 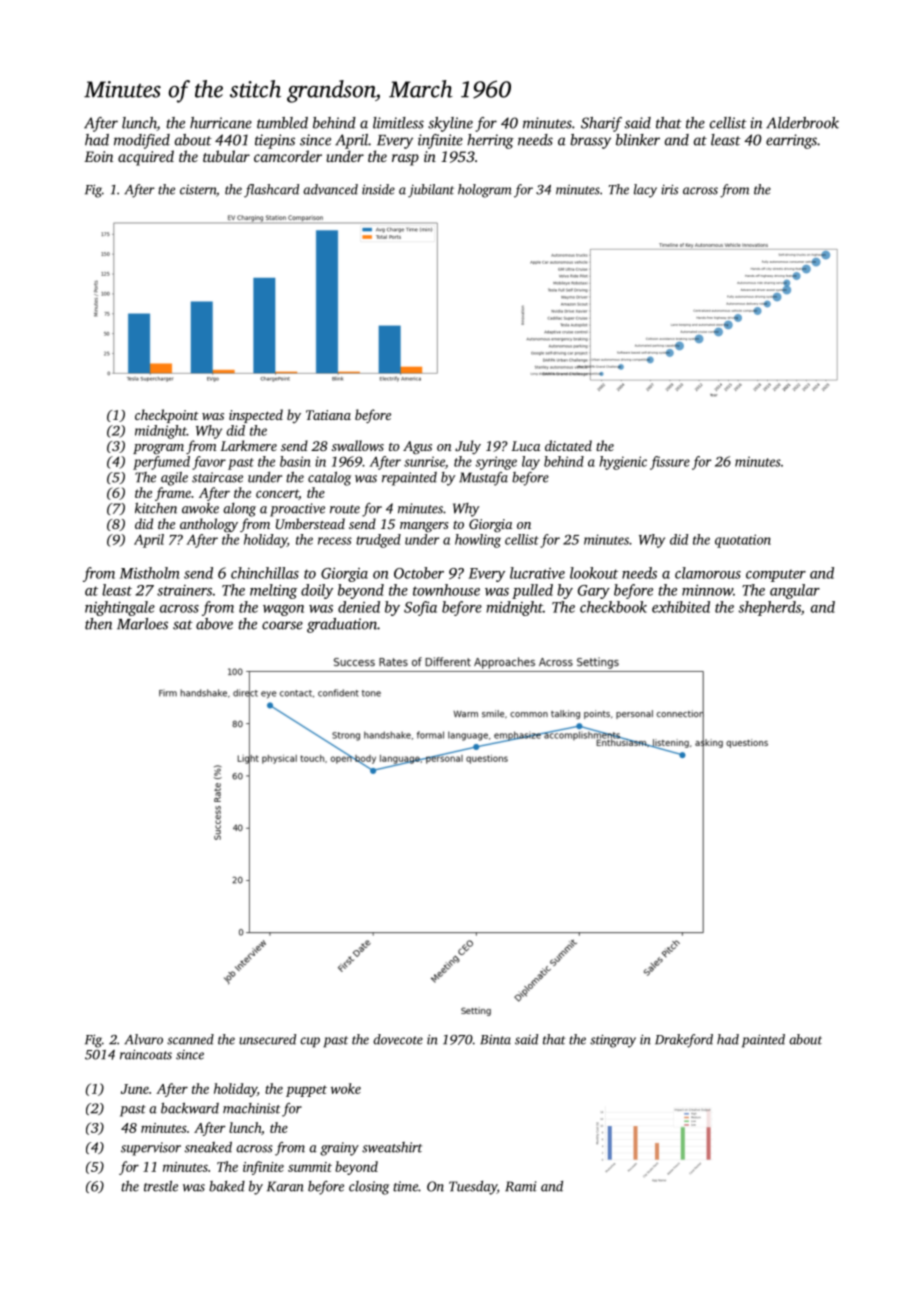 What do you see at coordinates (161, 1186) in the document?
I see `trestle` at bounding box center [161, 1186].
